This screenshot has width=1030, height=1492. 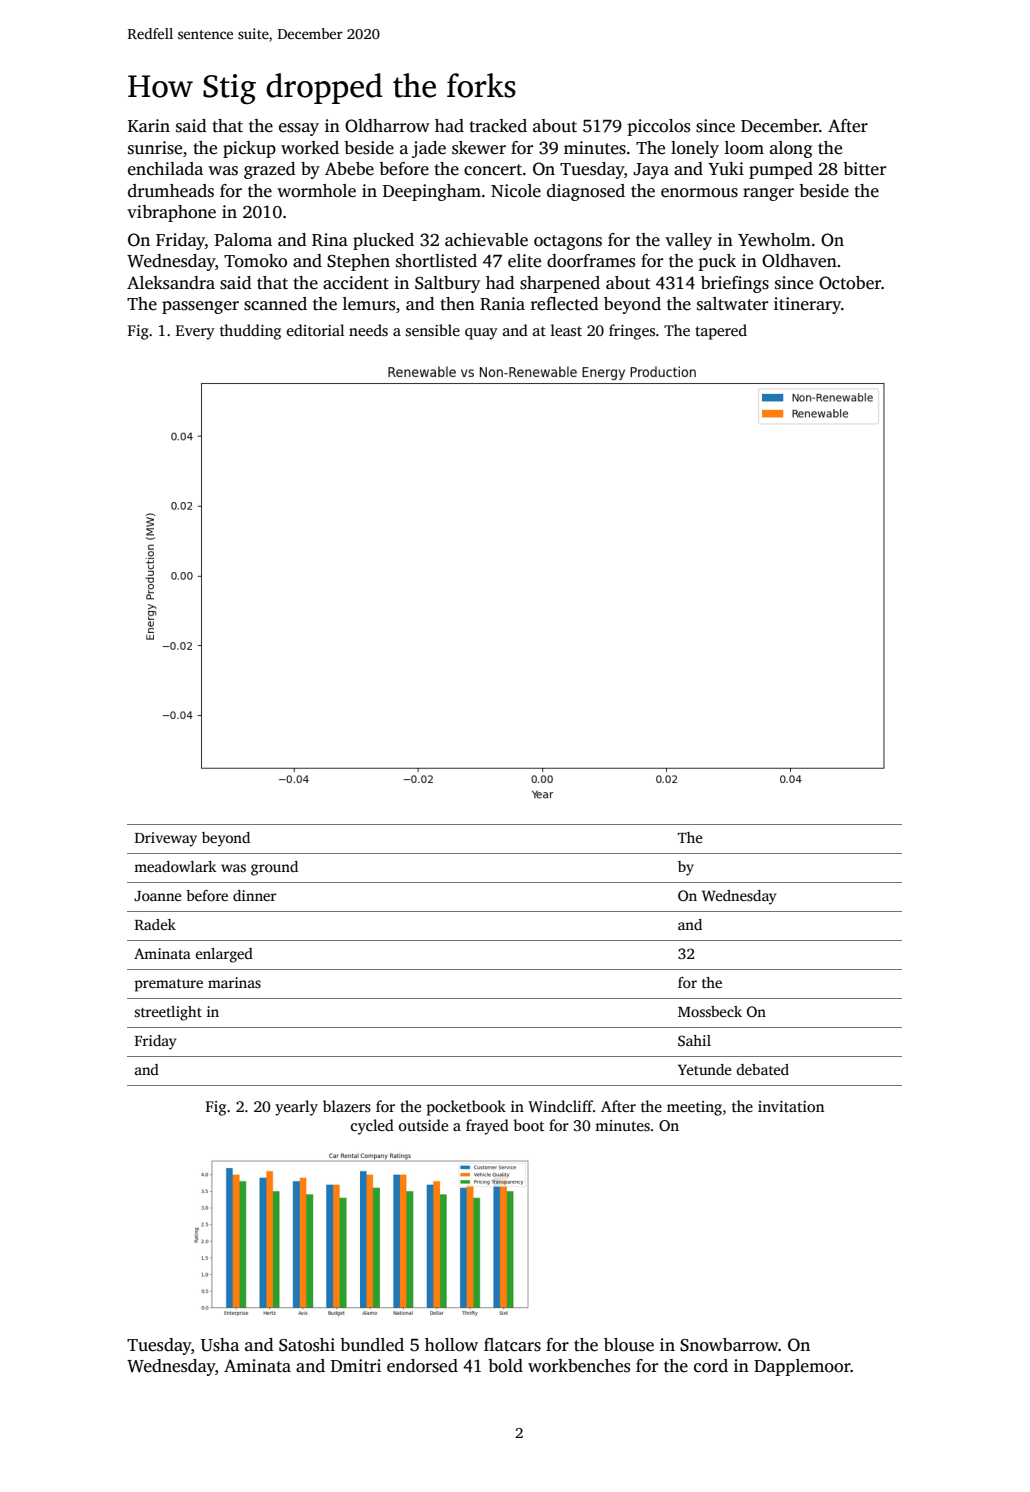 I want to click on endorsed, so click(x=422, y=1366).
